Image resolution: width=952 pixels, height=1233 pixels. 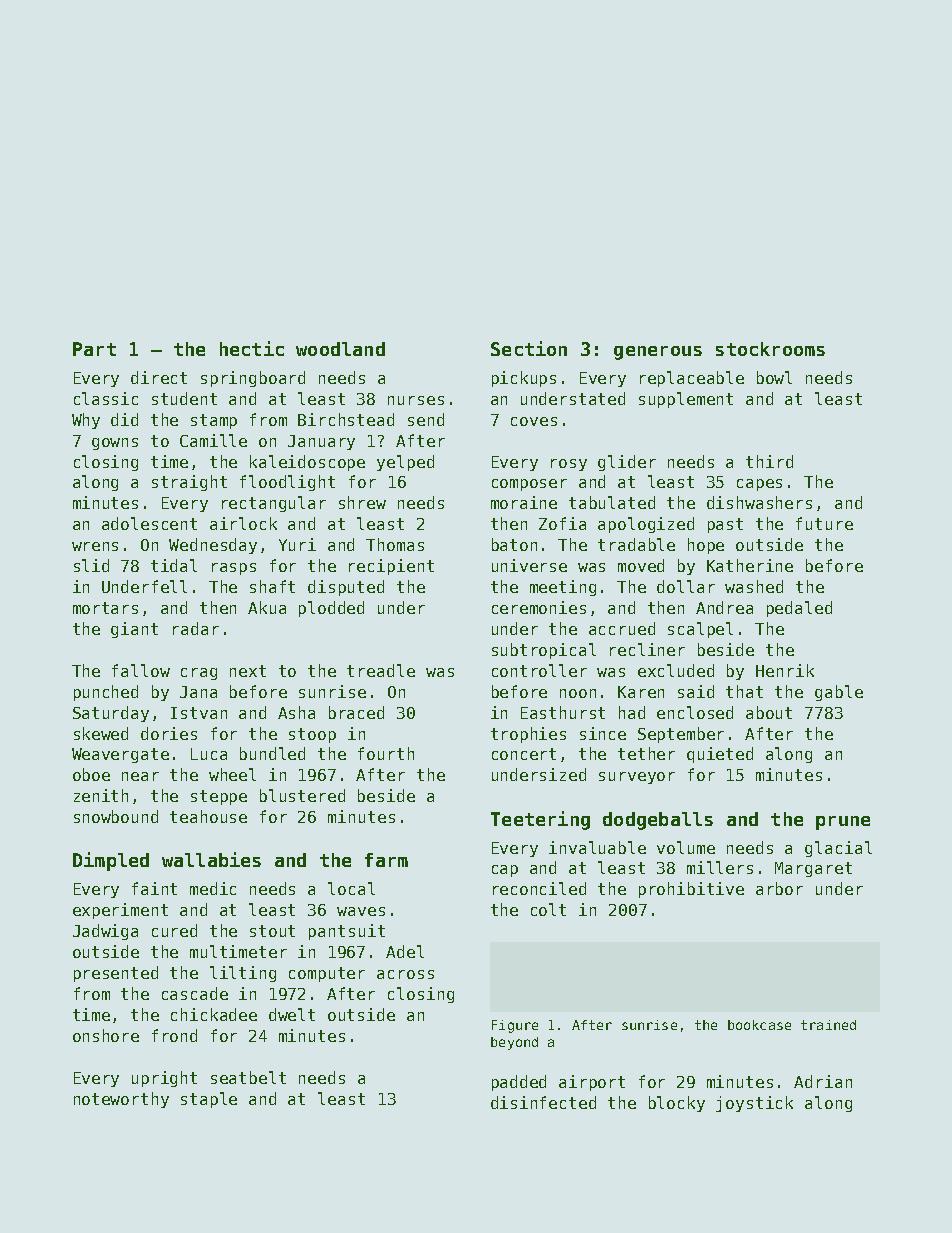 What do you see at coordinates (720, 867) in the image?
I see `millers` at bounding box center [720, 867].
